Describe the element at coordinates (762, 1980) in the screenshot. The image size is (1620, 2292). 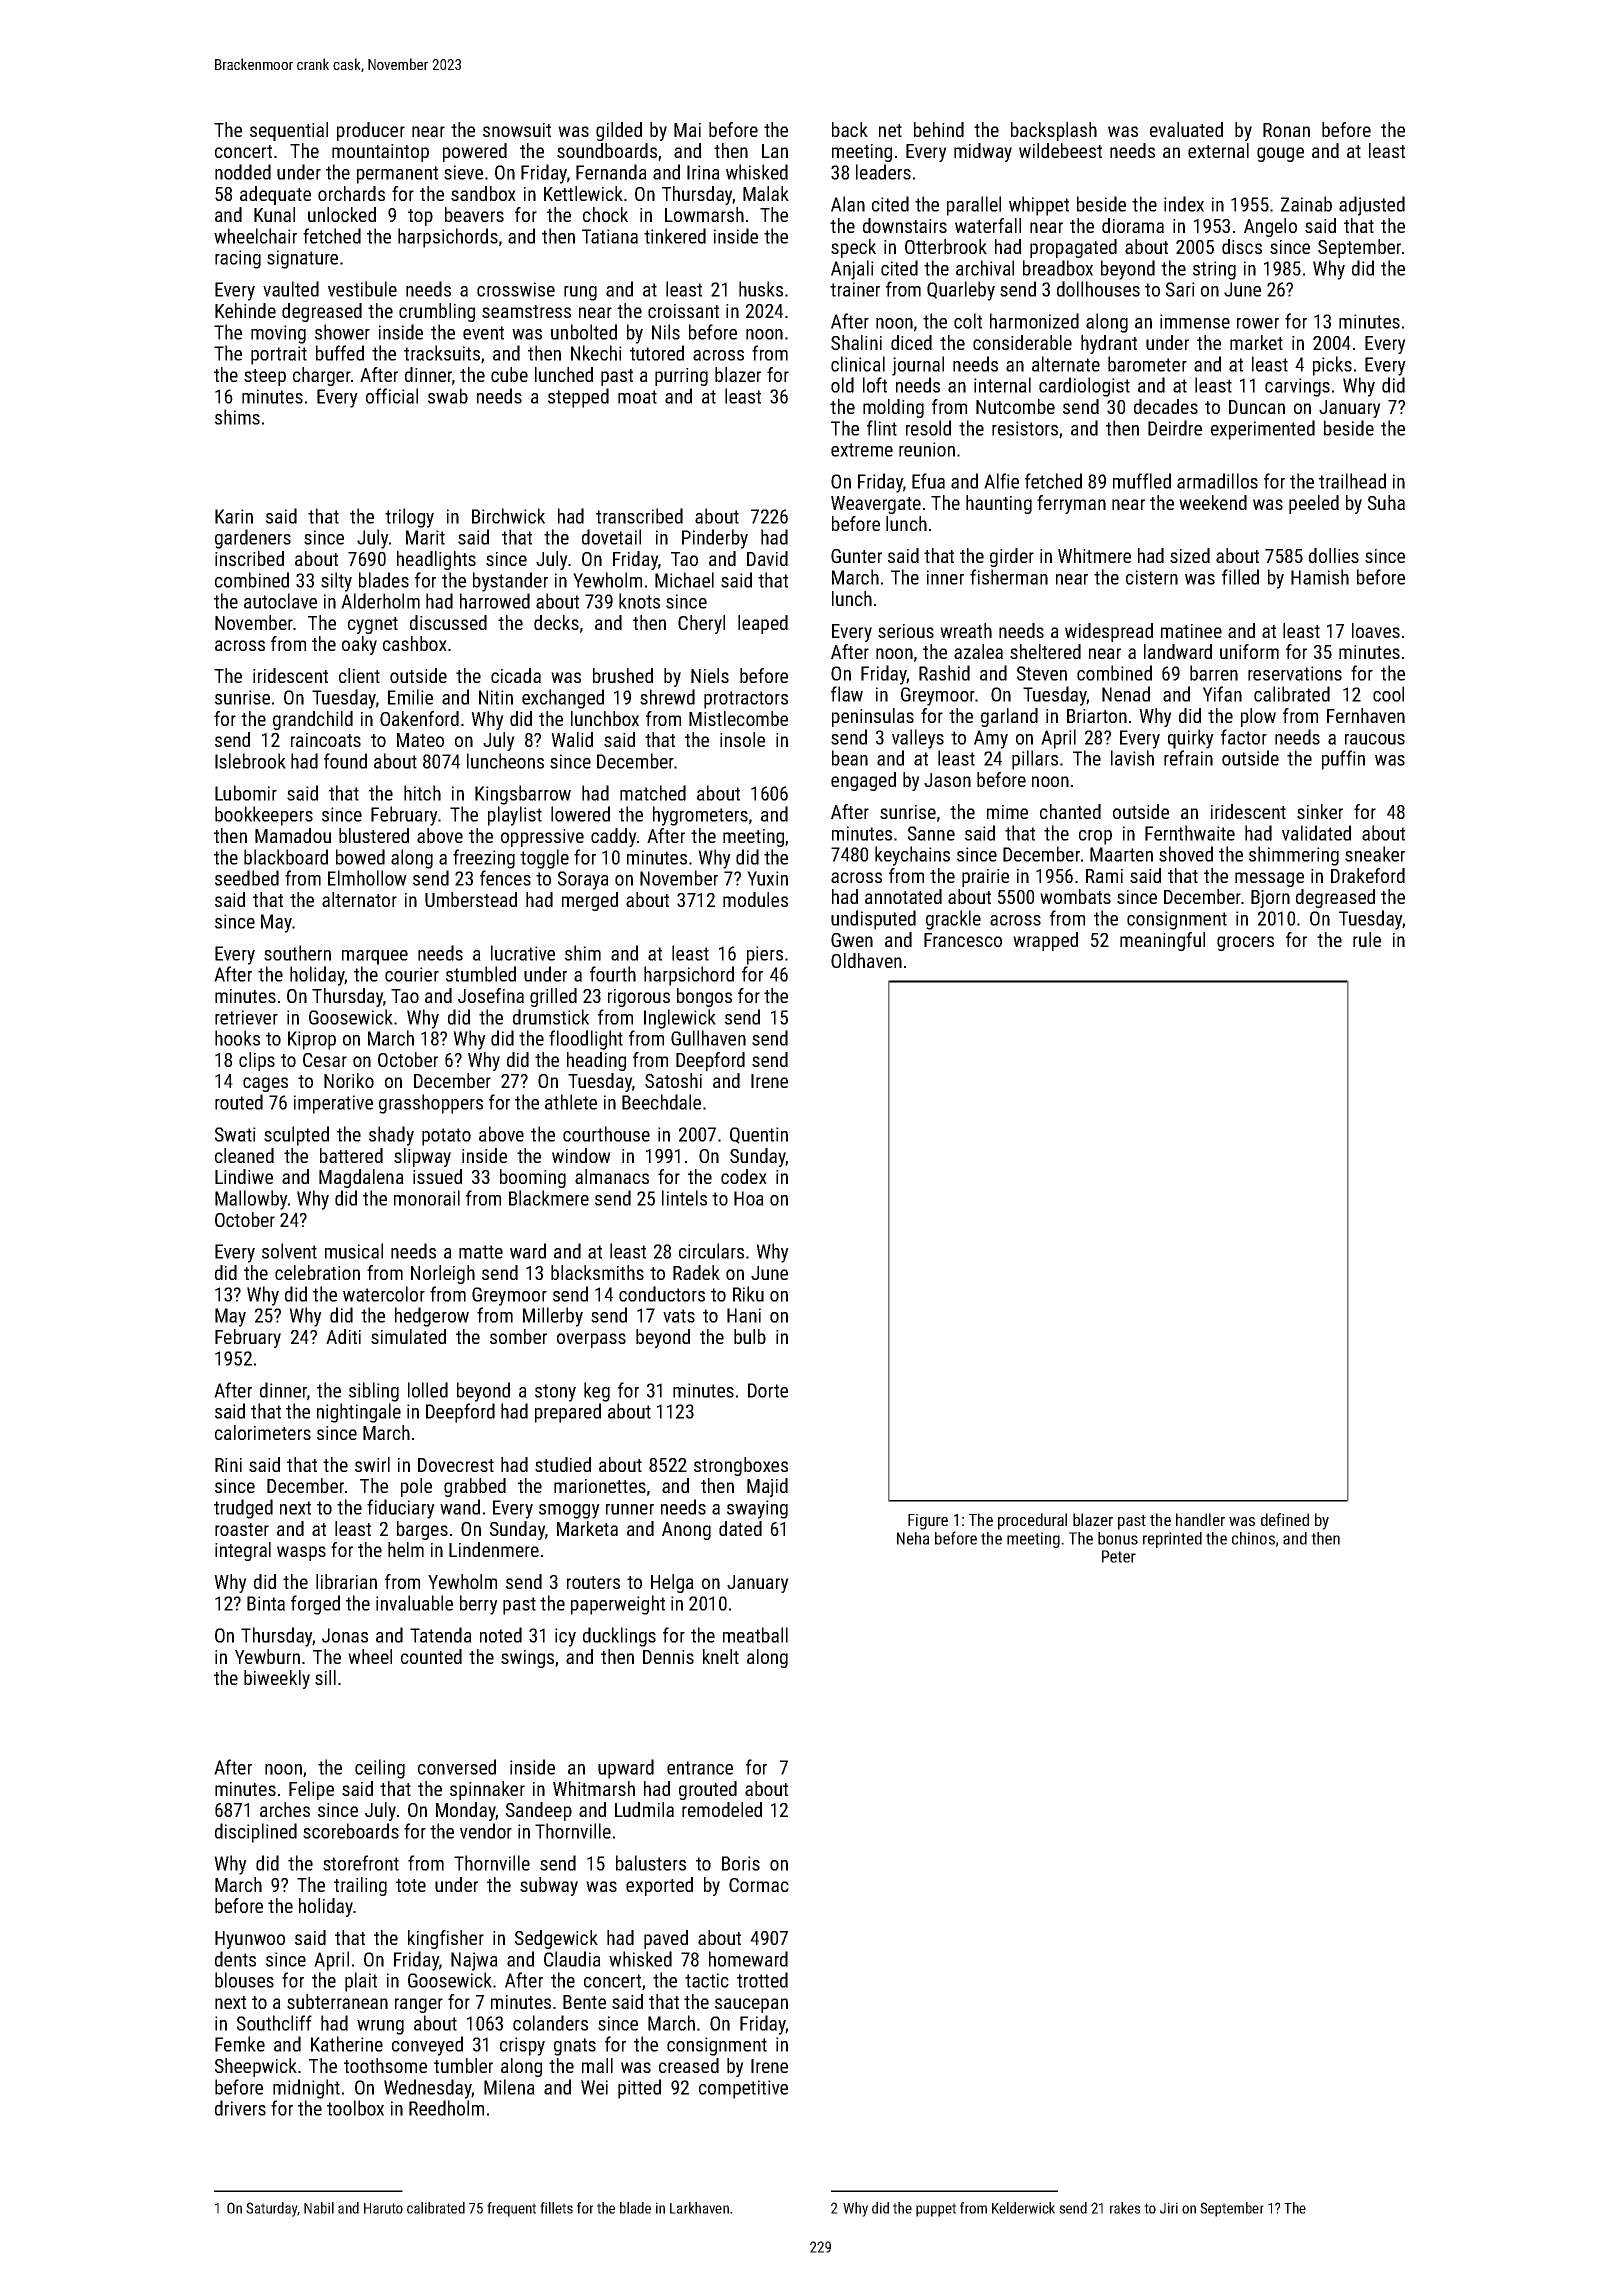
I see `trotted` at that location.
